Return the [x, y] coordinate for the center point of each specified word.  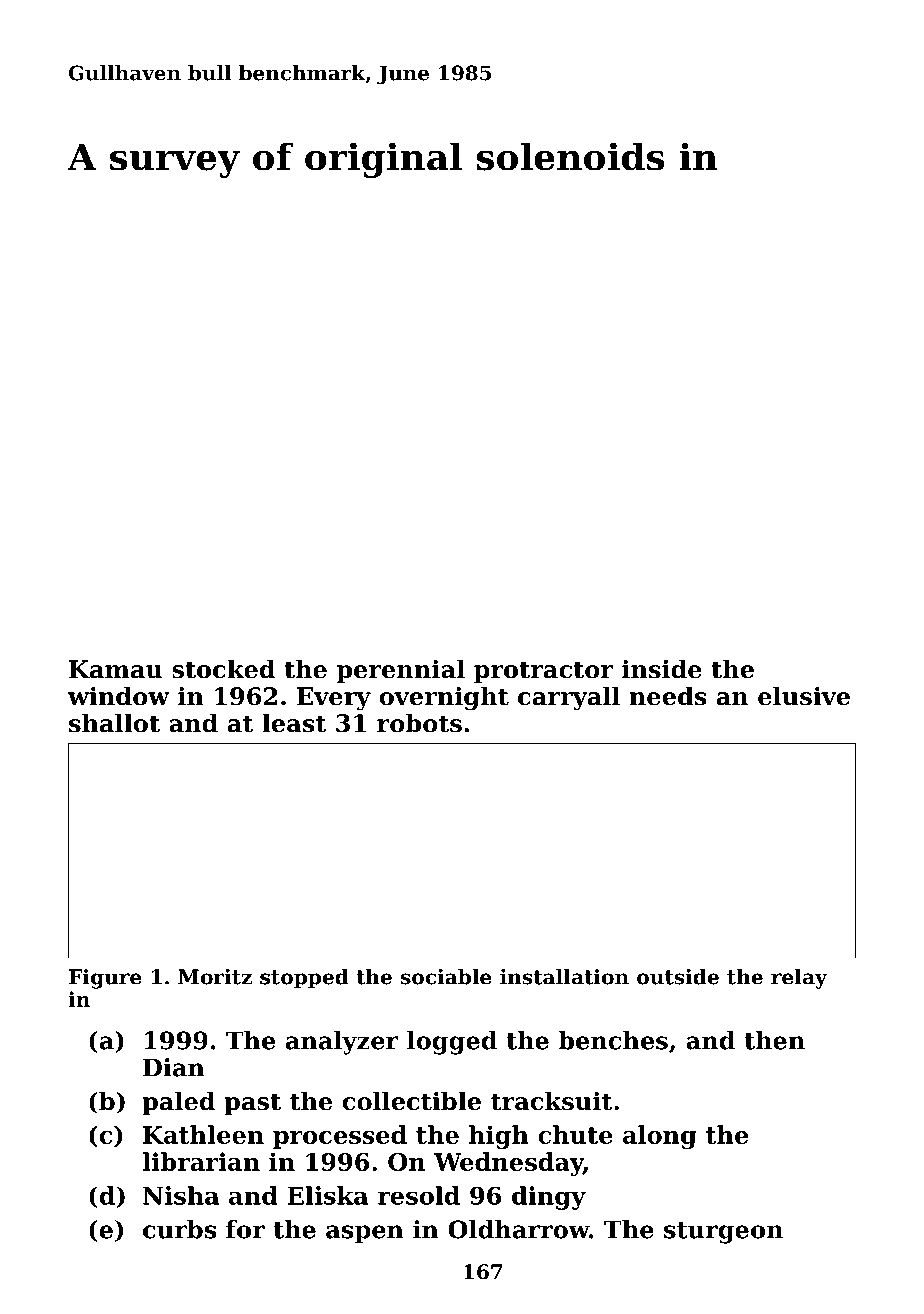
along [659, 1137]
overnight [444, 698]
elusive [804, 696]
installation [564, 977]
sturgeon [723, 1233]
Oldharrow [519, 1229]
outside [678, 977]
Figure [105, 979]
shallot [114, 723]
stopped [304, 979]
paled [178, 1103]
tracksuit [551, 1101]
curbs [180, 1229]
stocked [223, 669]
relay [799, 979]
